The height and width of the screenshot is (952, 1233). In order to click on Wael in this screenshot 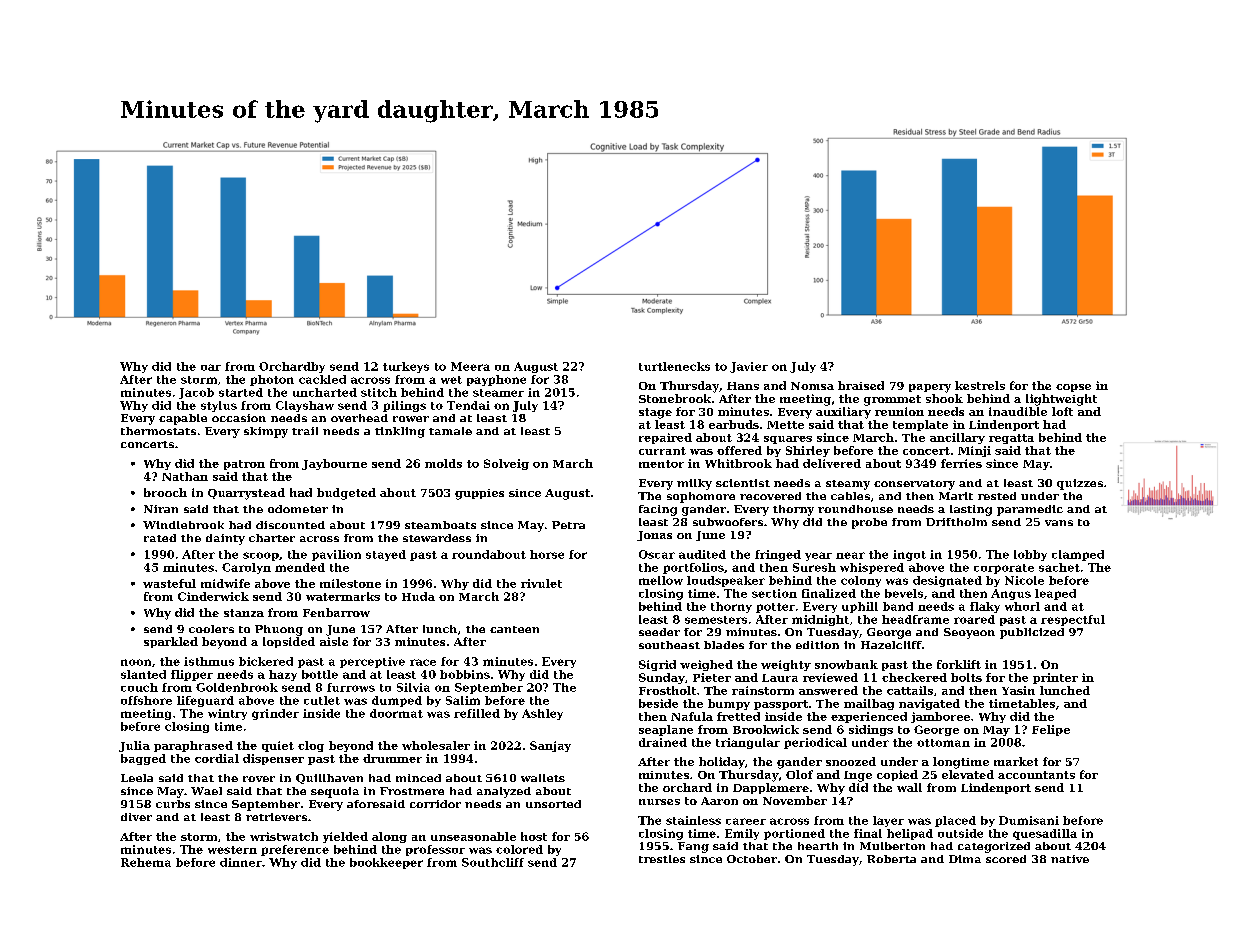, I will do `click(206, 791)`.
